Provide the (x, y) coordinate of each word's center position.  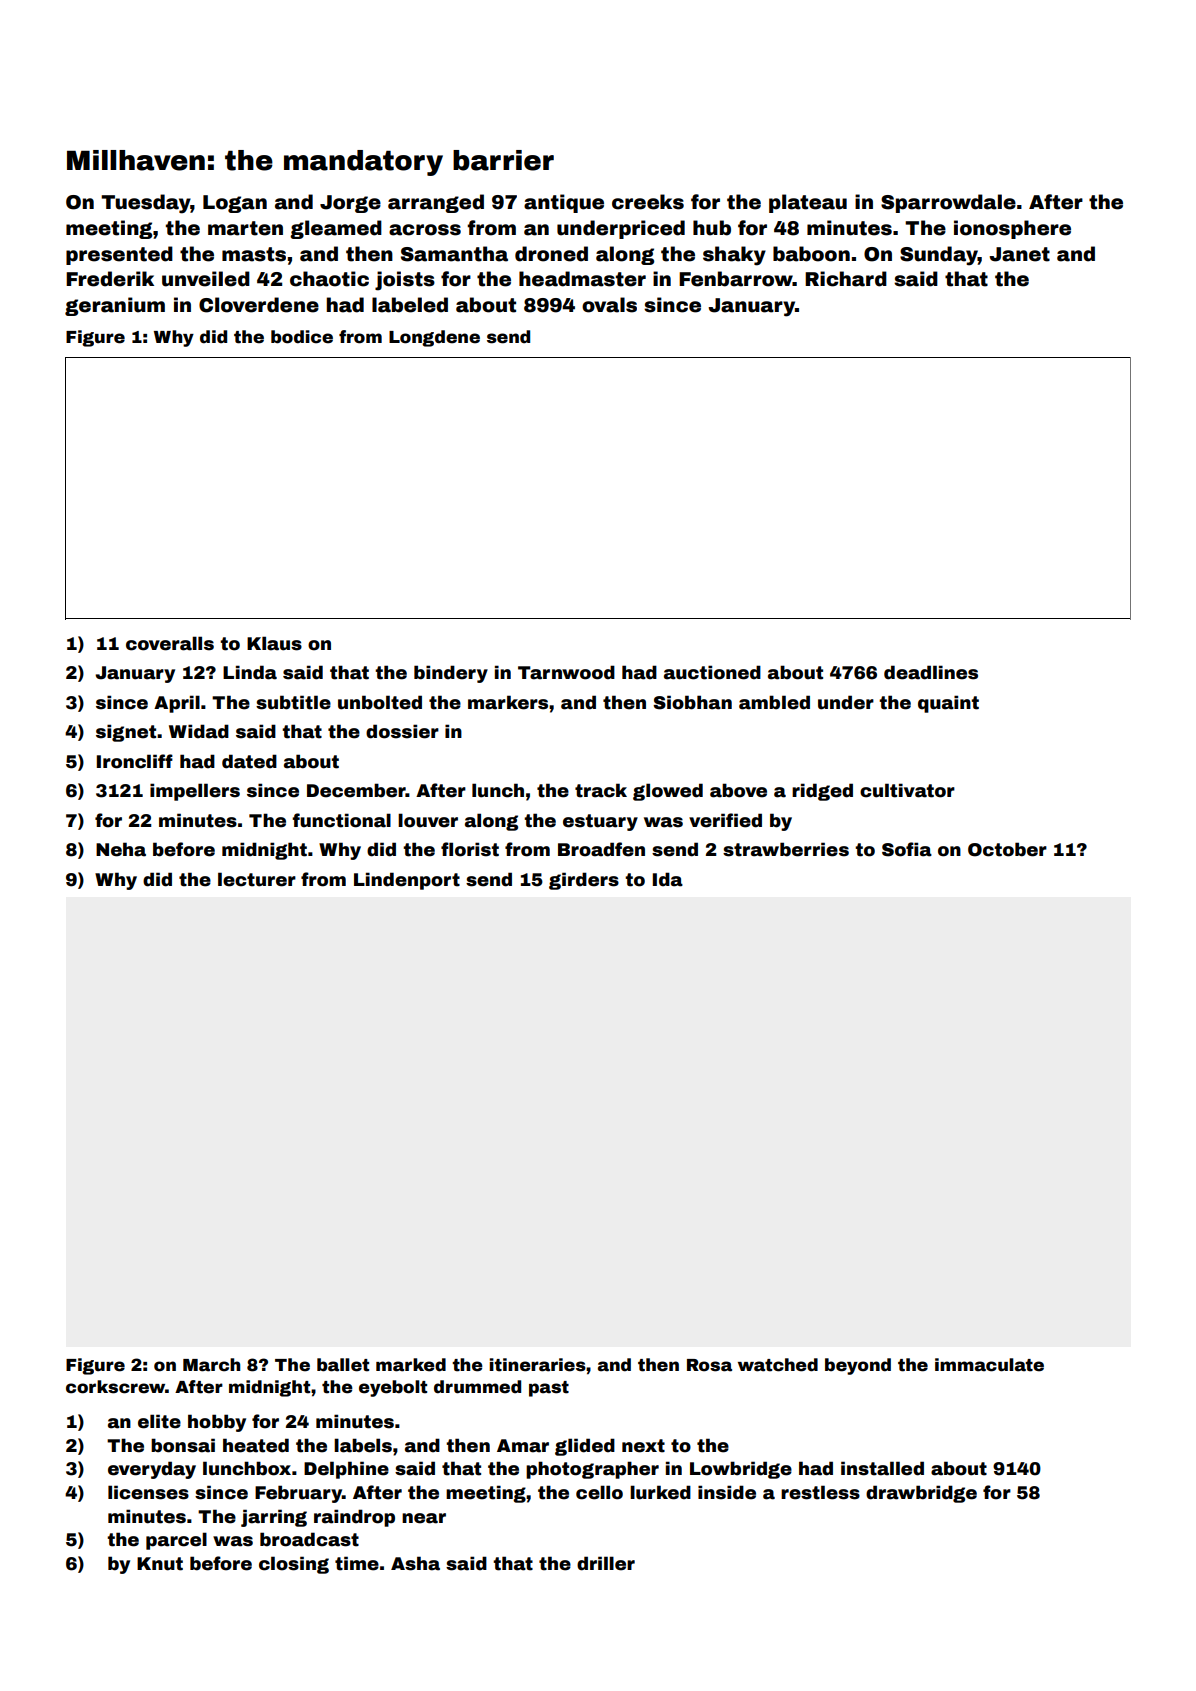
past (549, 1389)
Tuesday (146, 204)
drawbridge (921, 1494)
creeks (648, 202)
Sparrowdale (948, 203)
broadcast (309, 1539)
